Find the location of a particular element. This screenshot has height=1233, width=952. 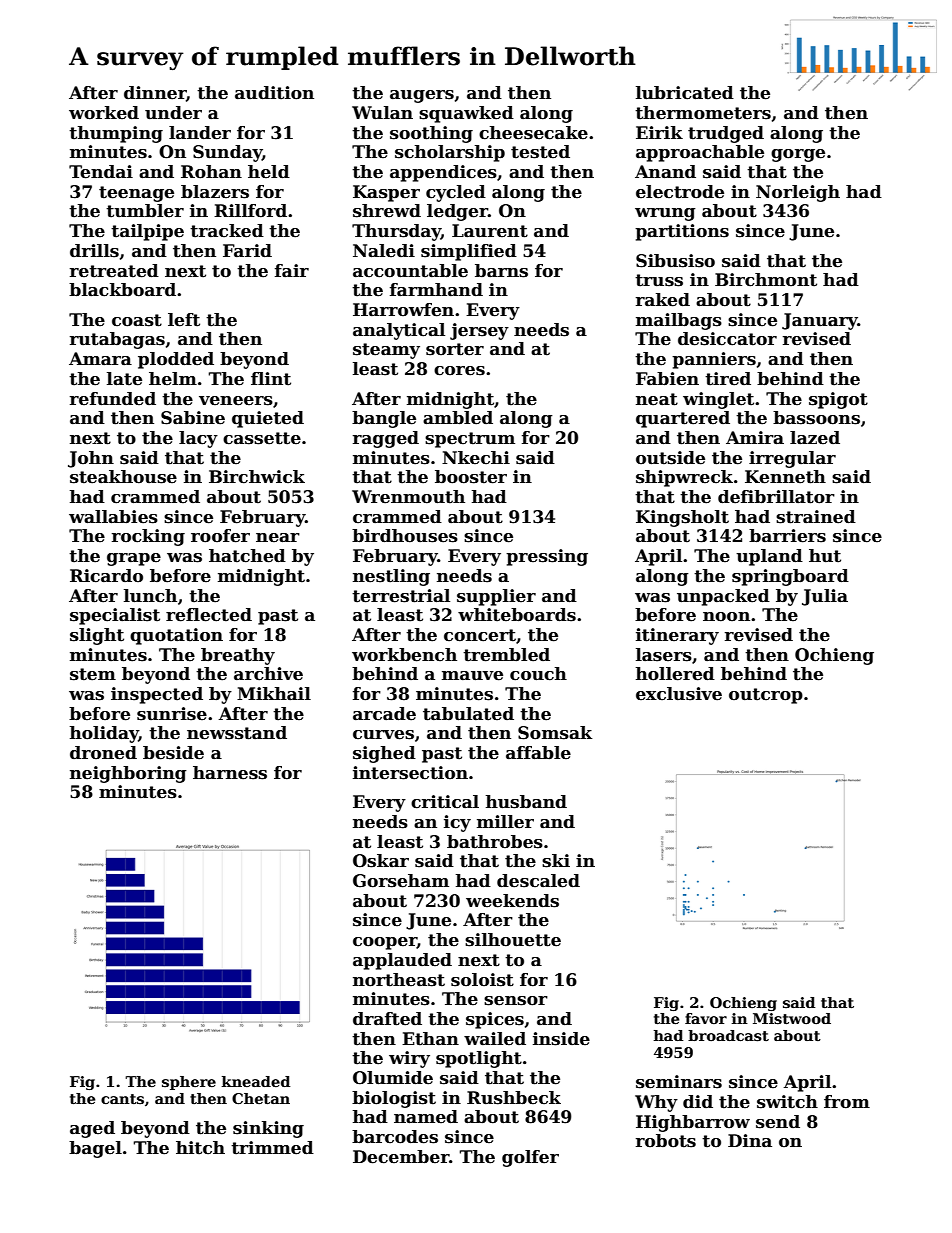

outcrop is located at coordinates (766, 696).
